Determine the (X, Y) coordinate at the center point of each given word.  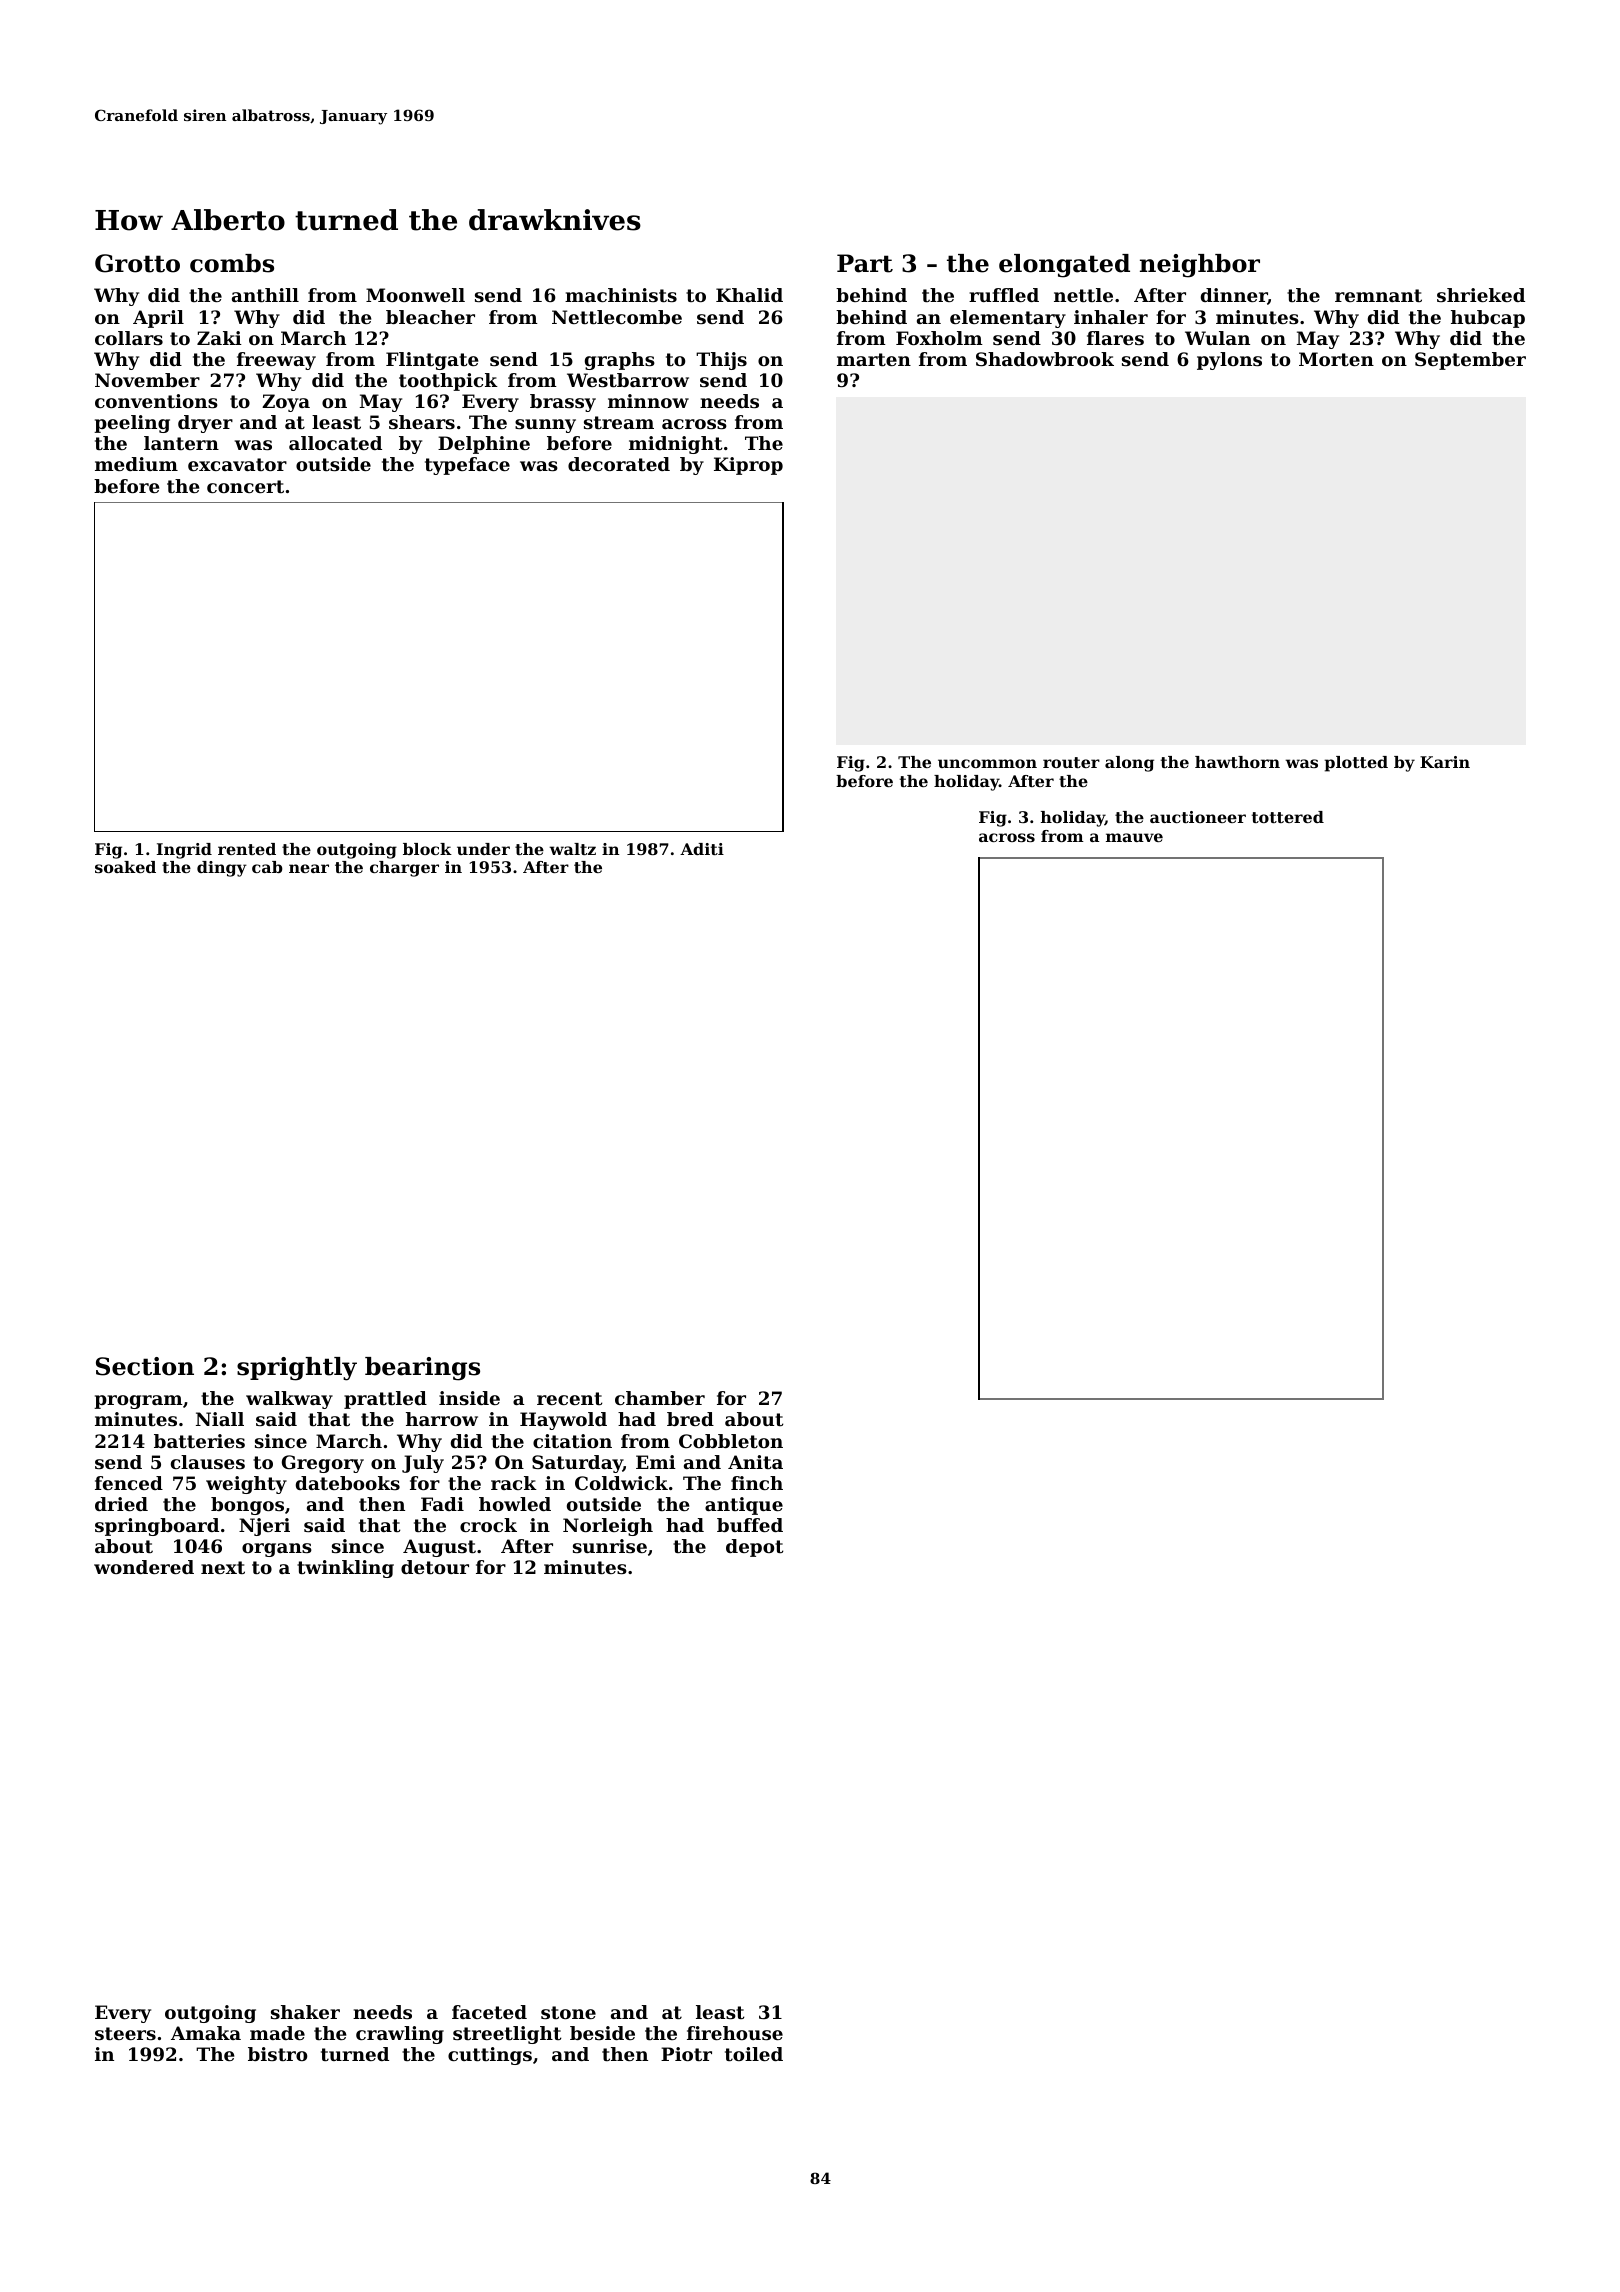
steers (125, 2033)
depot (754, 1548)
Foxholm (939, 338)
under (483, 849)
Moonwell (415, 295)
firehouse (735, 2033)
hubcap (1488, 319)
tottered (1288, 817)
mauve (1134, 837)
